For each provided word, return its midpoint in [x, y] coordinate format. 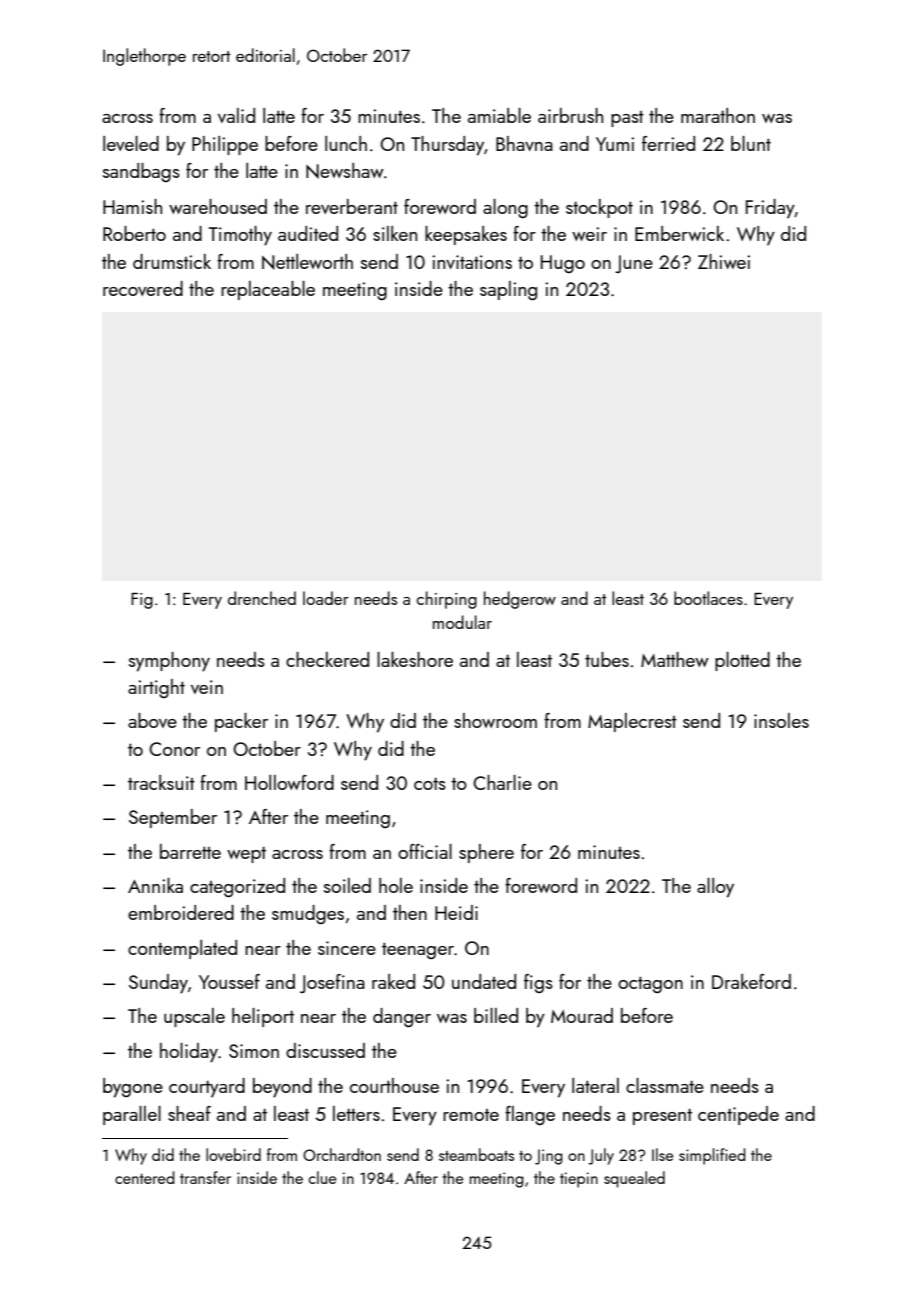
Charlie [502, 782]
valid [236, 115]
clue [322, 1177]
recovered [143, 288]
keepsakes [466, 235]
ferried [668, 143]
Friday [770, 209]
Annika [155, 885]
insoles [781, 720]
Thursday [447, 146]
